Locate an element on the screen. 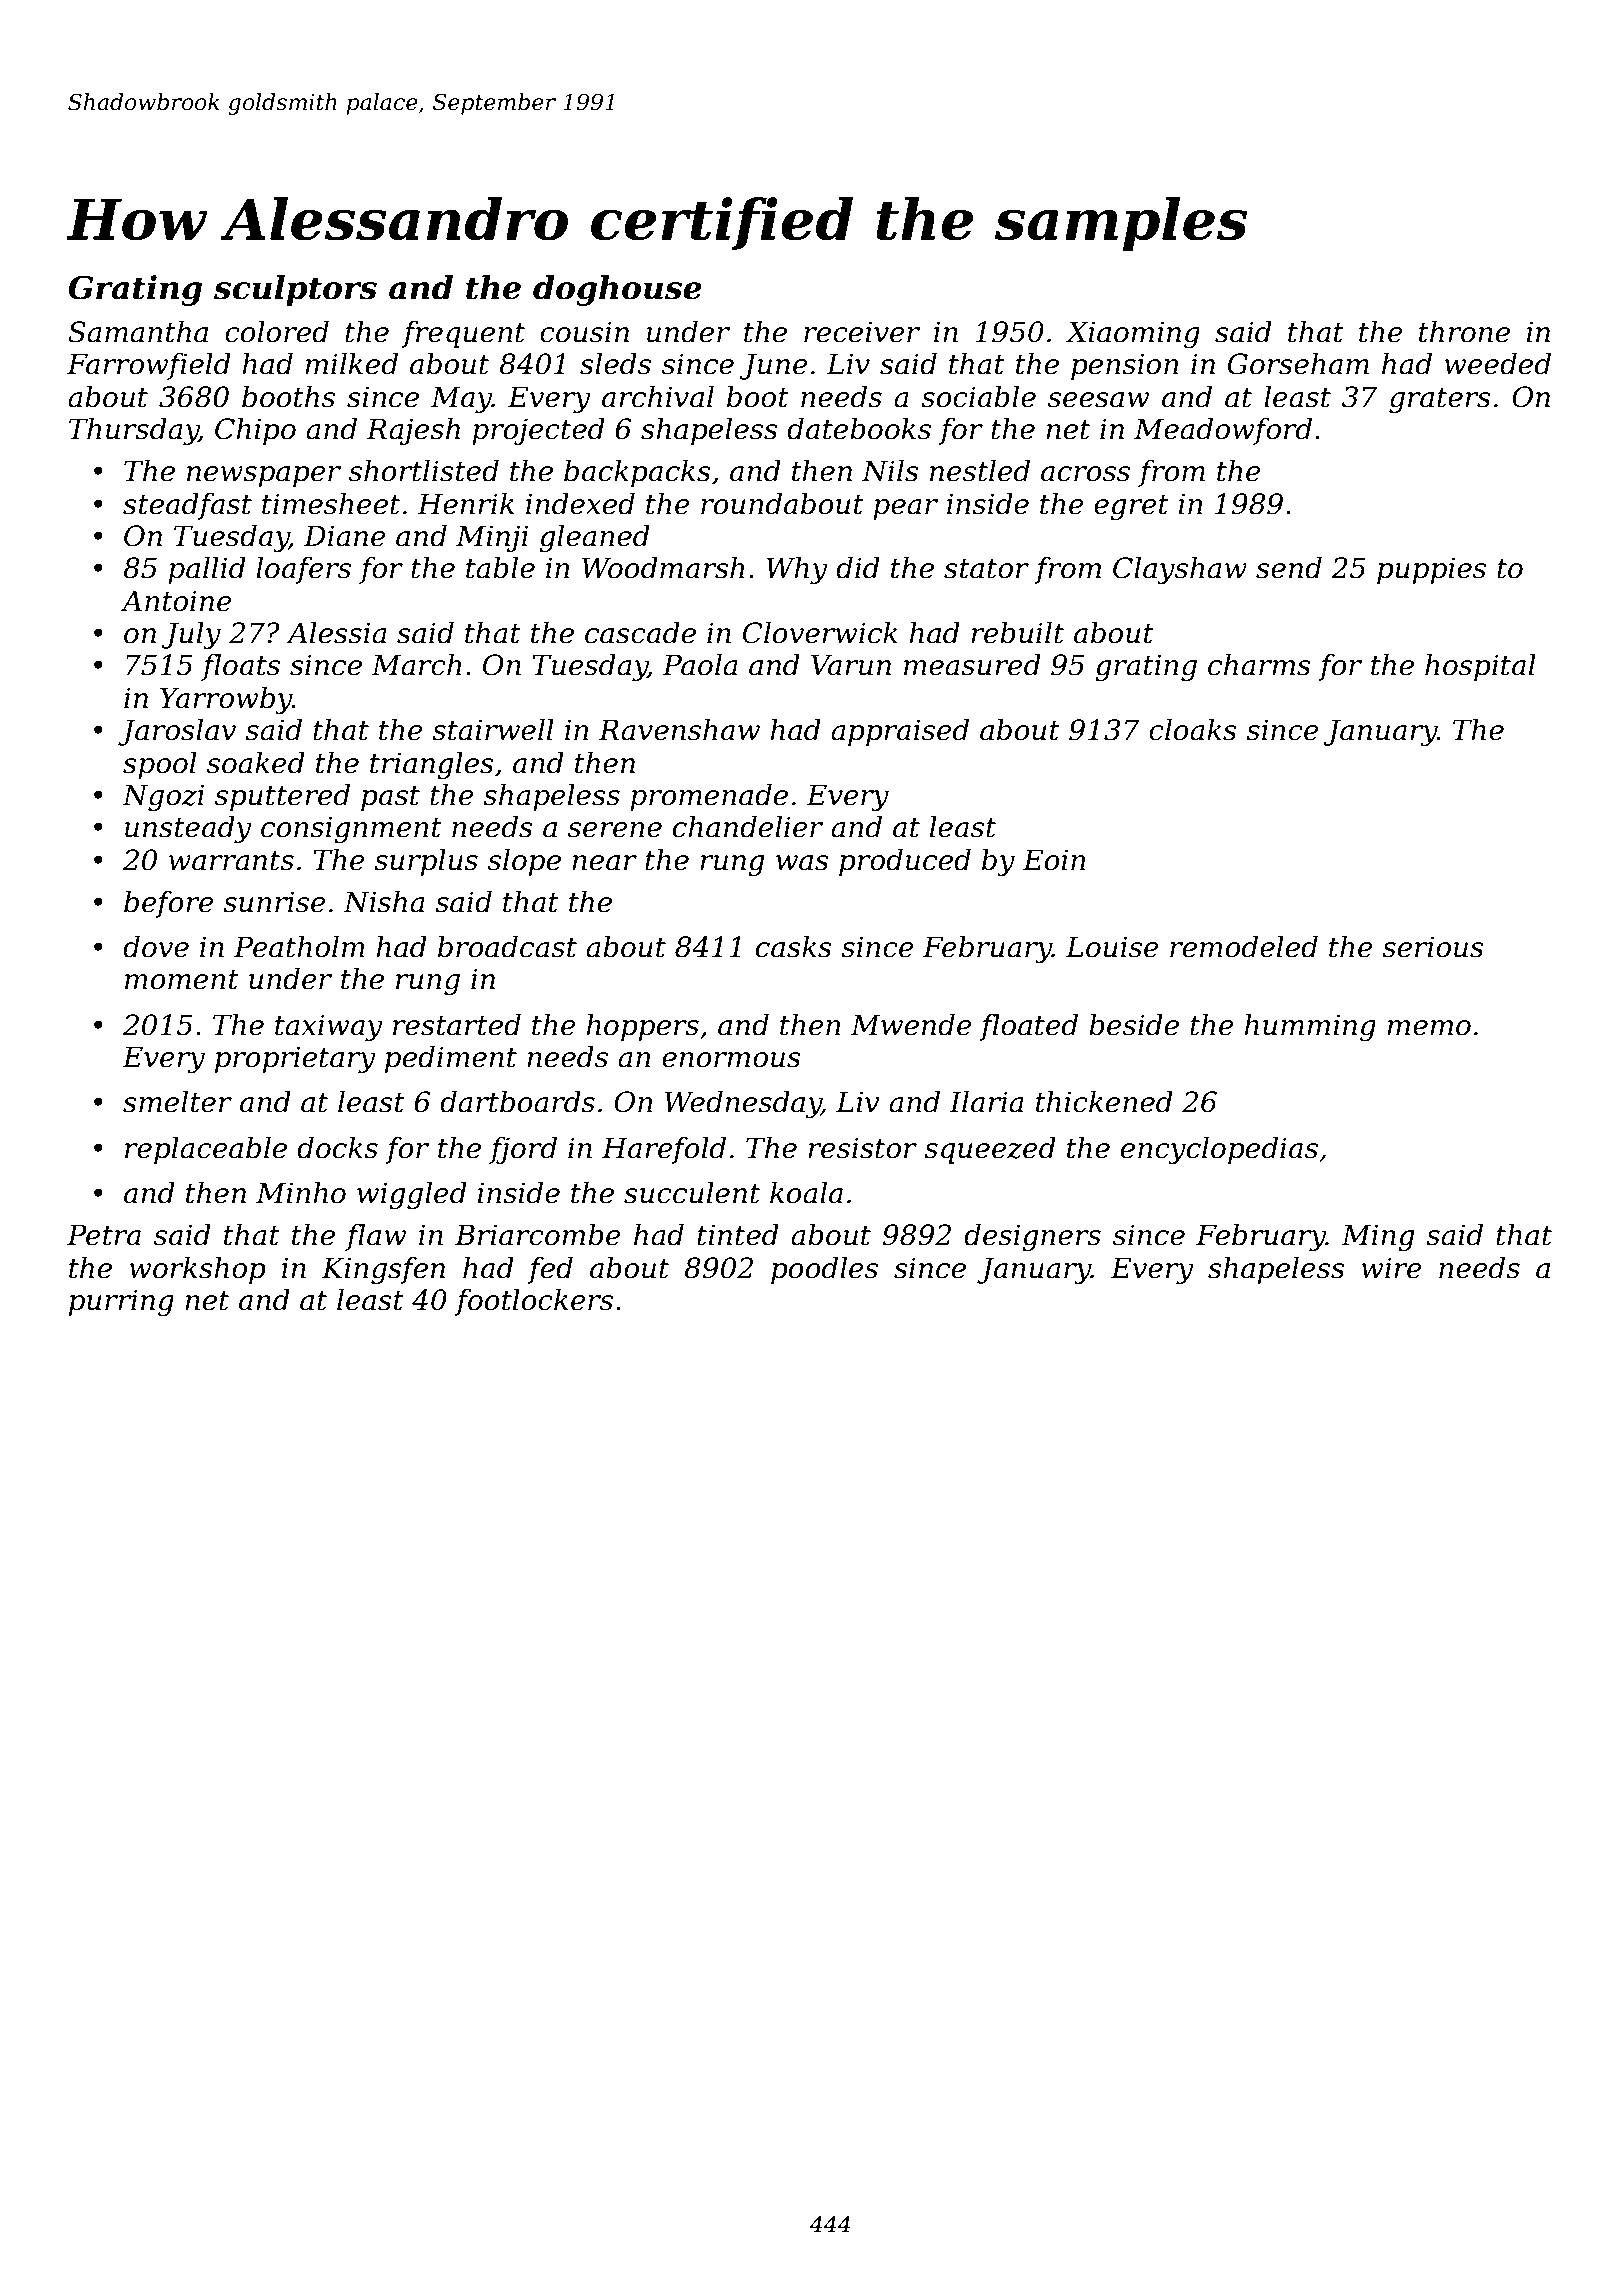 The width and height of the screenshot is (1620, 2292). unsteady is located at coordinates (188, 829).
